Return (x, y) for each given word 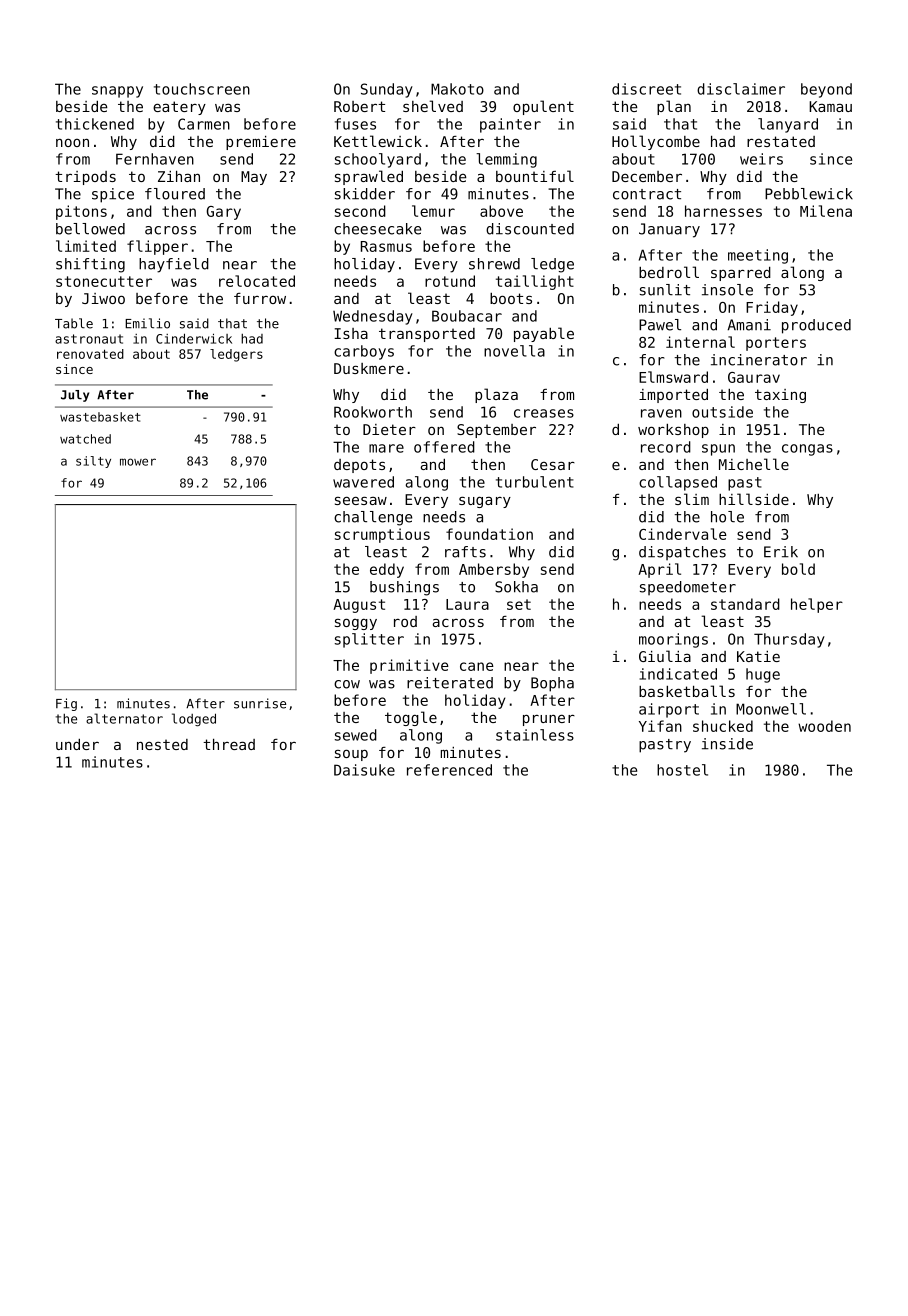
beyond (826, 90)
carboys (364, 352)
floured (175, 194)
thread (229, 744)
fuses (355, 124)
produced (816, 326)
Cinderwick (194, 338)
